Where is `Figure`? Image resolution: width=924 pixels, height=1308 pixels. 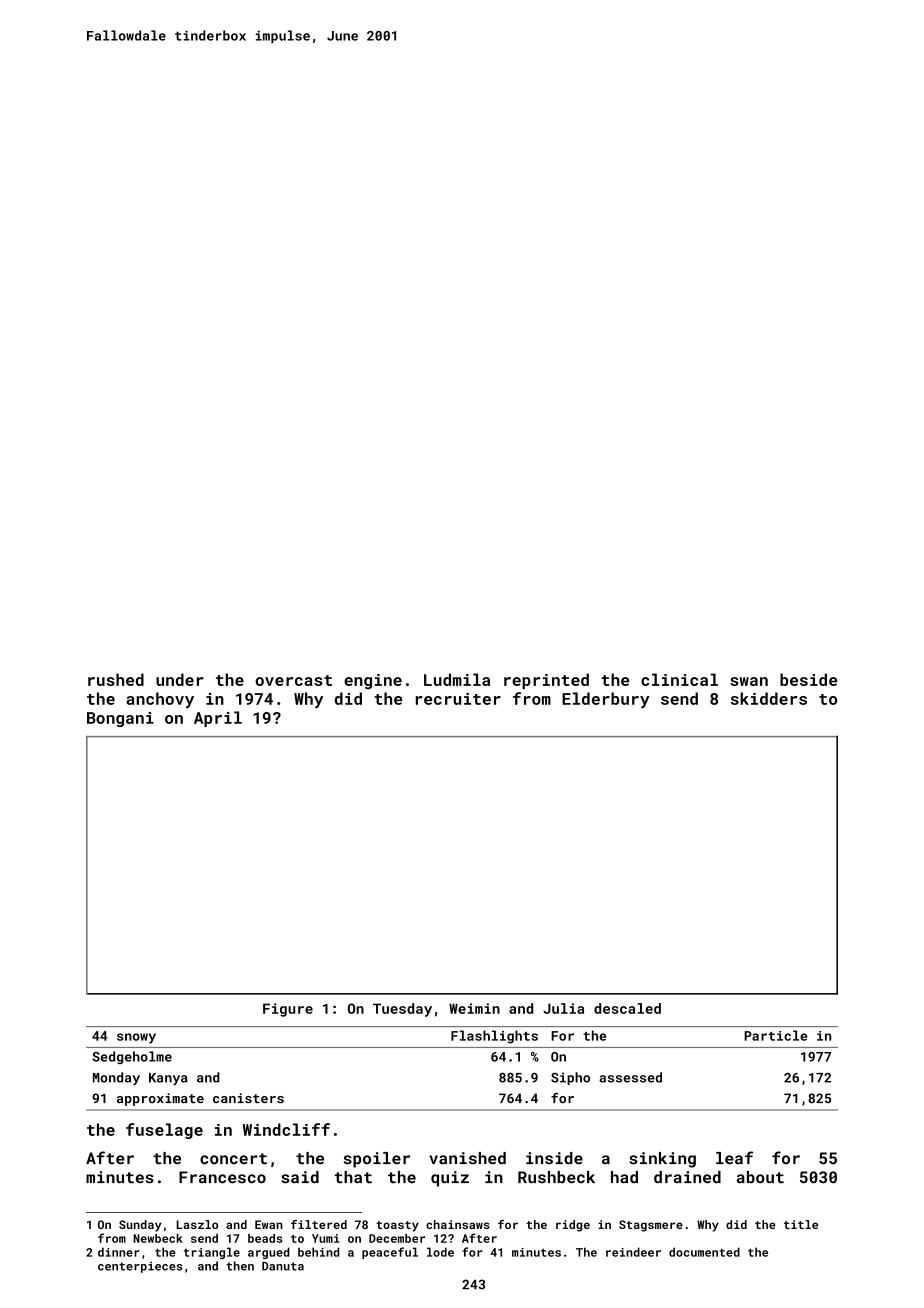 Figure is located at coordinates (288, 1010).
